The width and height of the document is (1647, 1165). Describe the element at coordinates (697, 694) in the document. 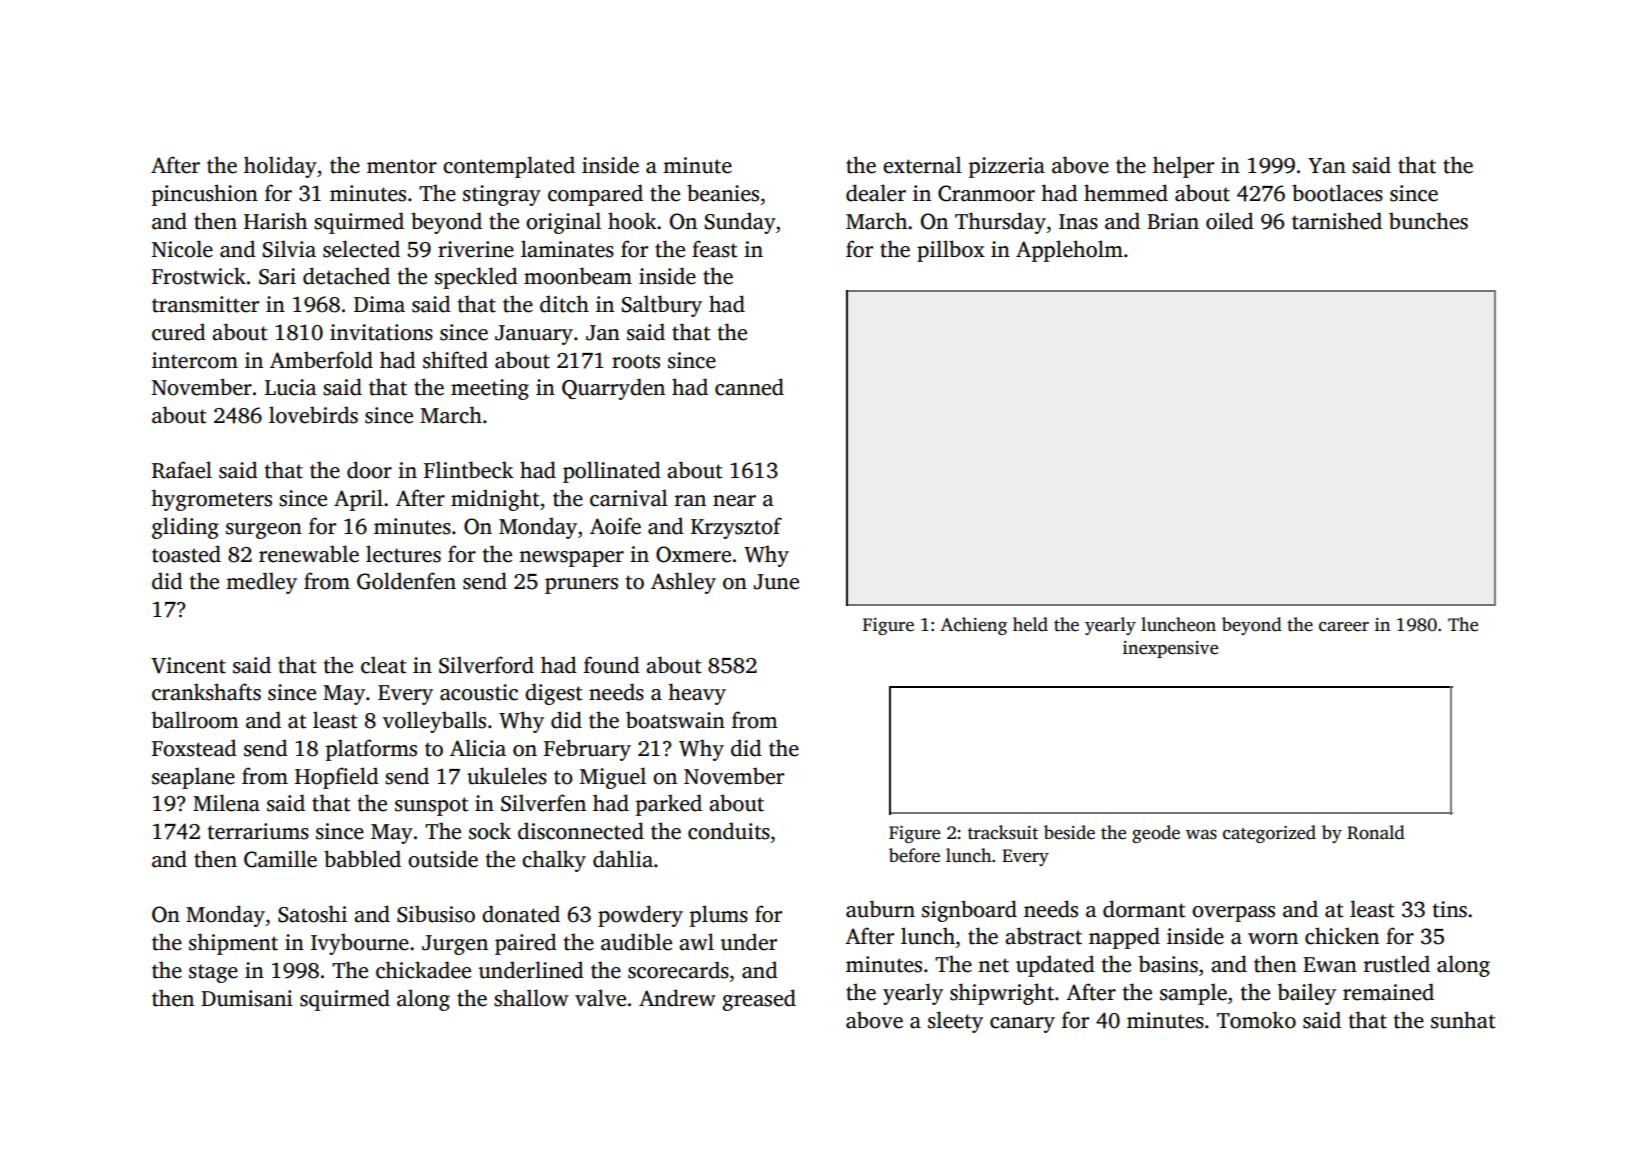

I see `heavy` at that location.
